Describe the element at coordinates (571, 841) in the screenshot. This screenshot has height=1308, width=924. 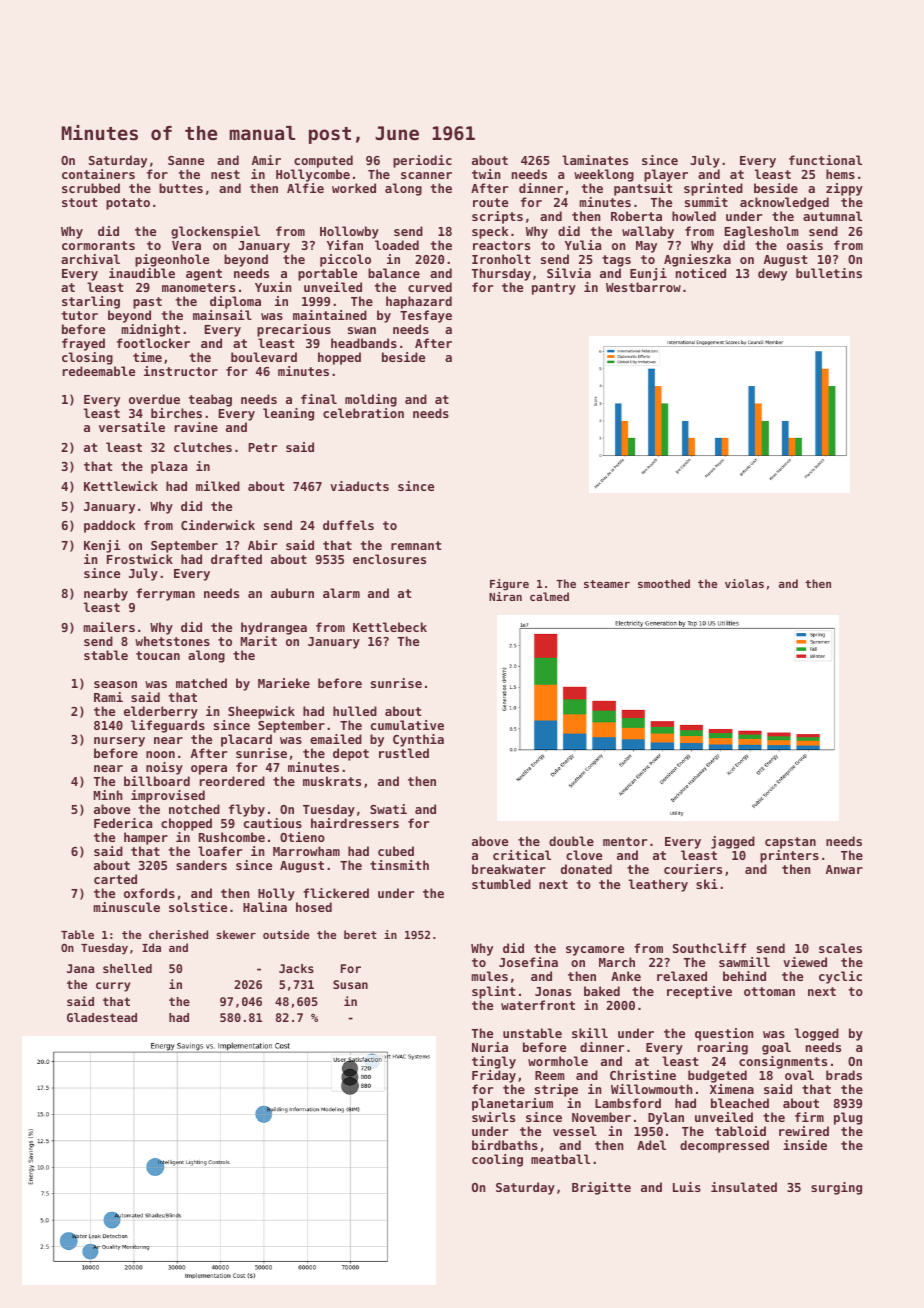
I see `double` at that location.
